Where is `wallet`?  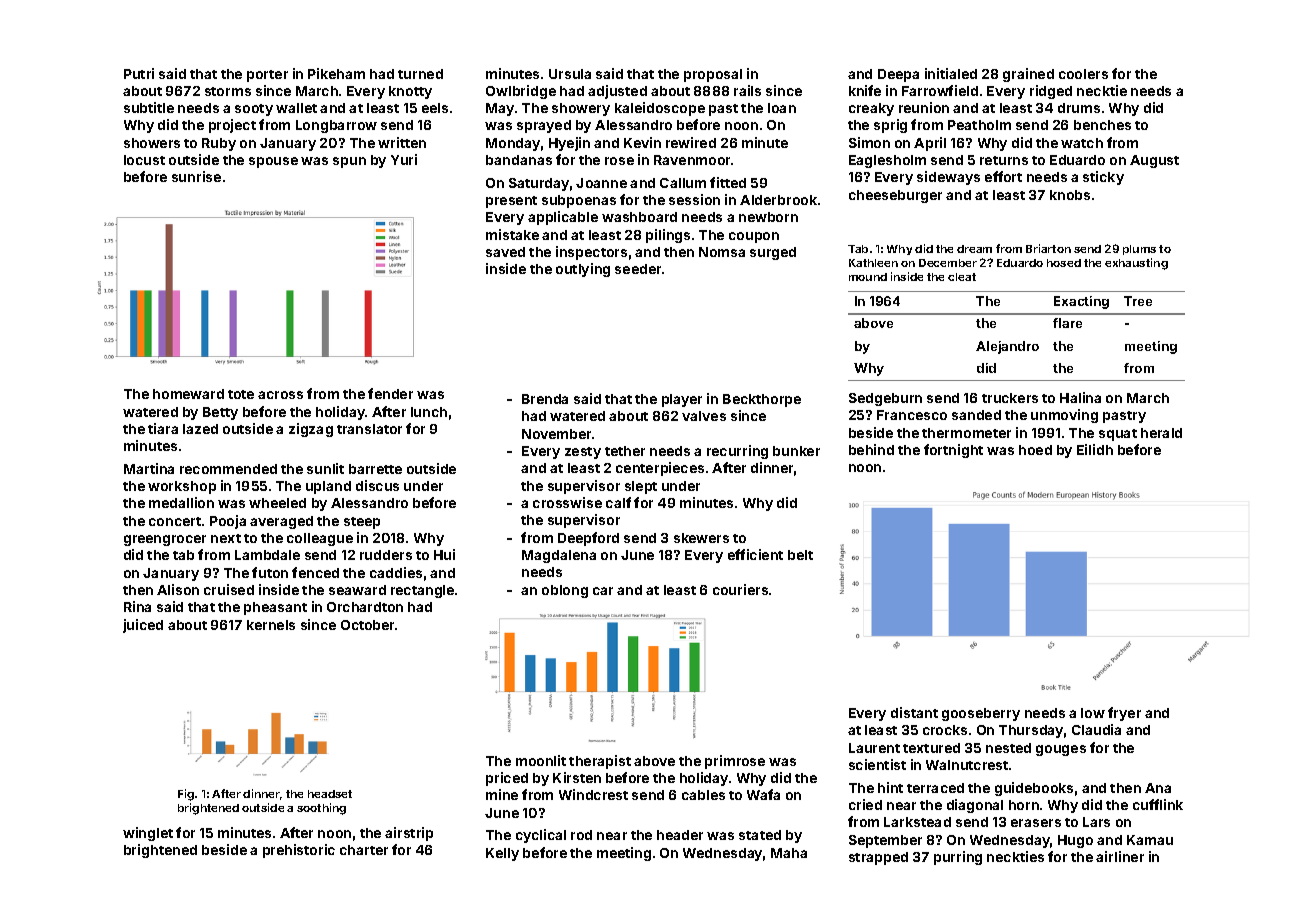
wallet is located at coordinates (296, 108).
